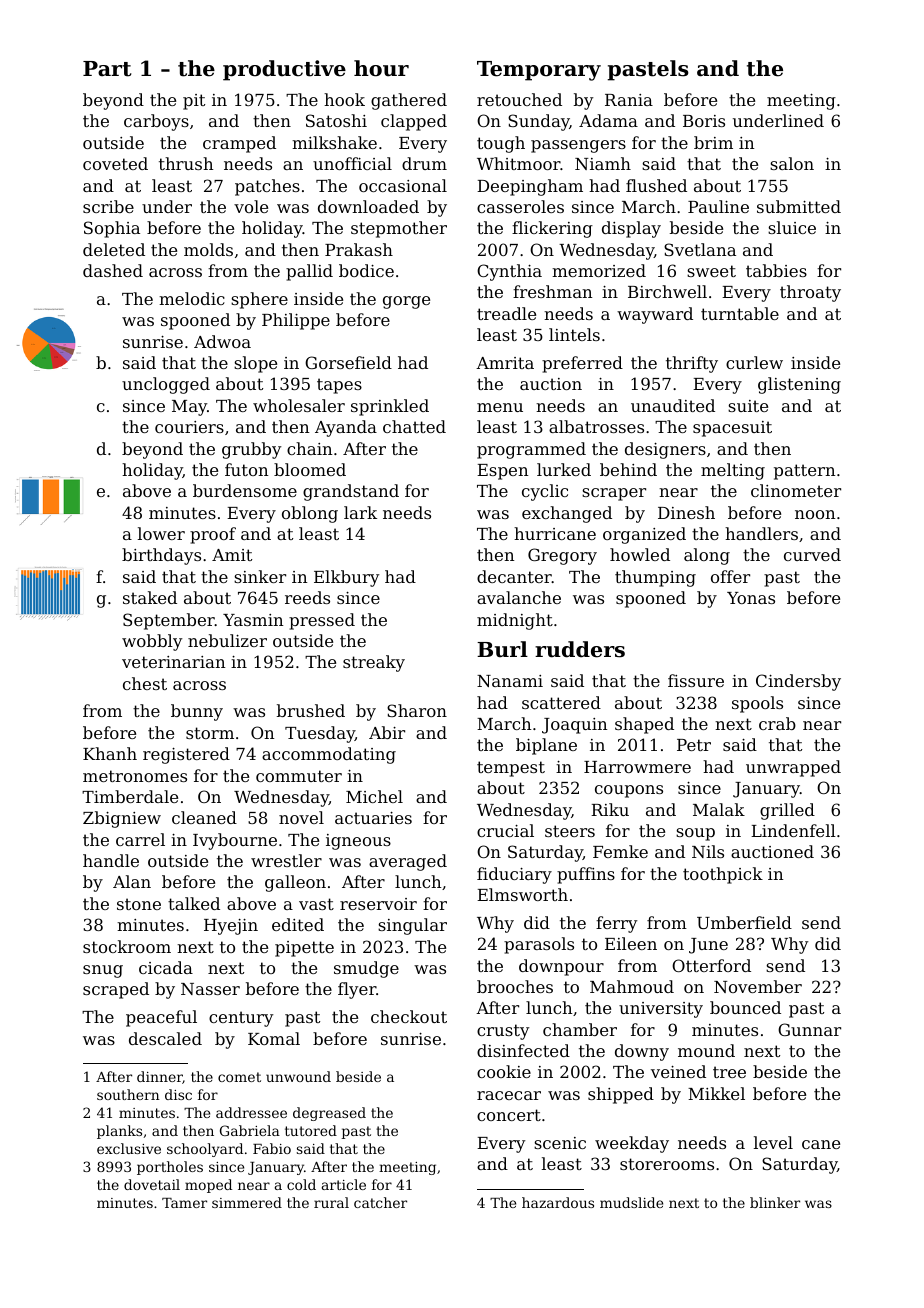 This screenshot has width=924, height=1308. What do you see at coordinates (390, 407) in the screenshot?
I see `sprinkled` at bounding box center [390, 407].
